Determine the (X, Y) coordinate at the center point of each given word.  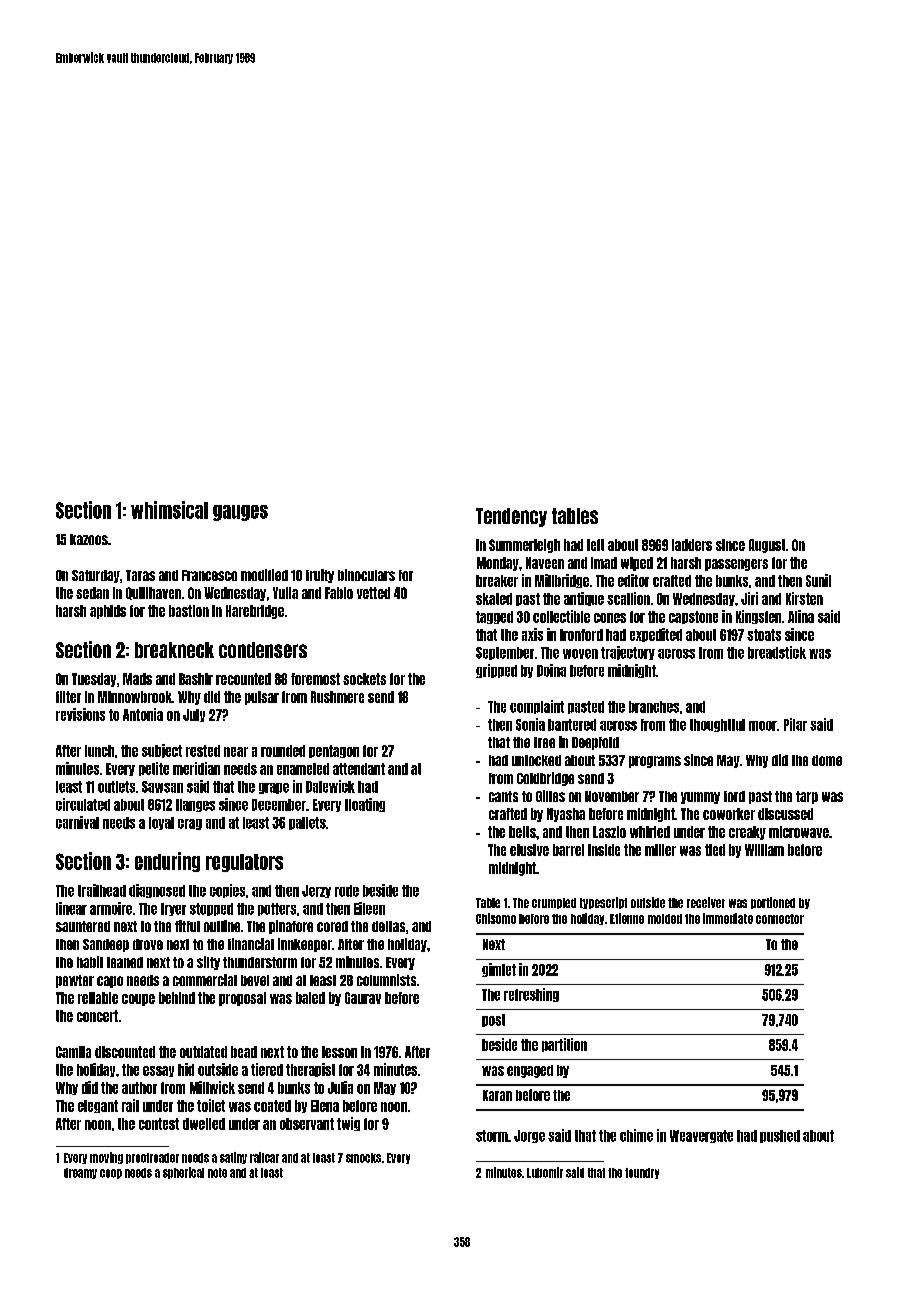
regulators (244, 863)
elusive (529, 850)
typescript (603, 903)
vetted (373, 593)
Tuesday (94, 680)
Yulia (285, 593)
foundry (642, 1173)
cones (610, 618)
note (217, 1173)
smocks (363, 1158)
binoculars (366, 575)
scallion (628, 598)
